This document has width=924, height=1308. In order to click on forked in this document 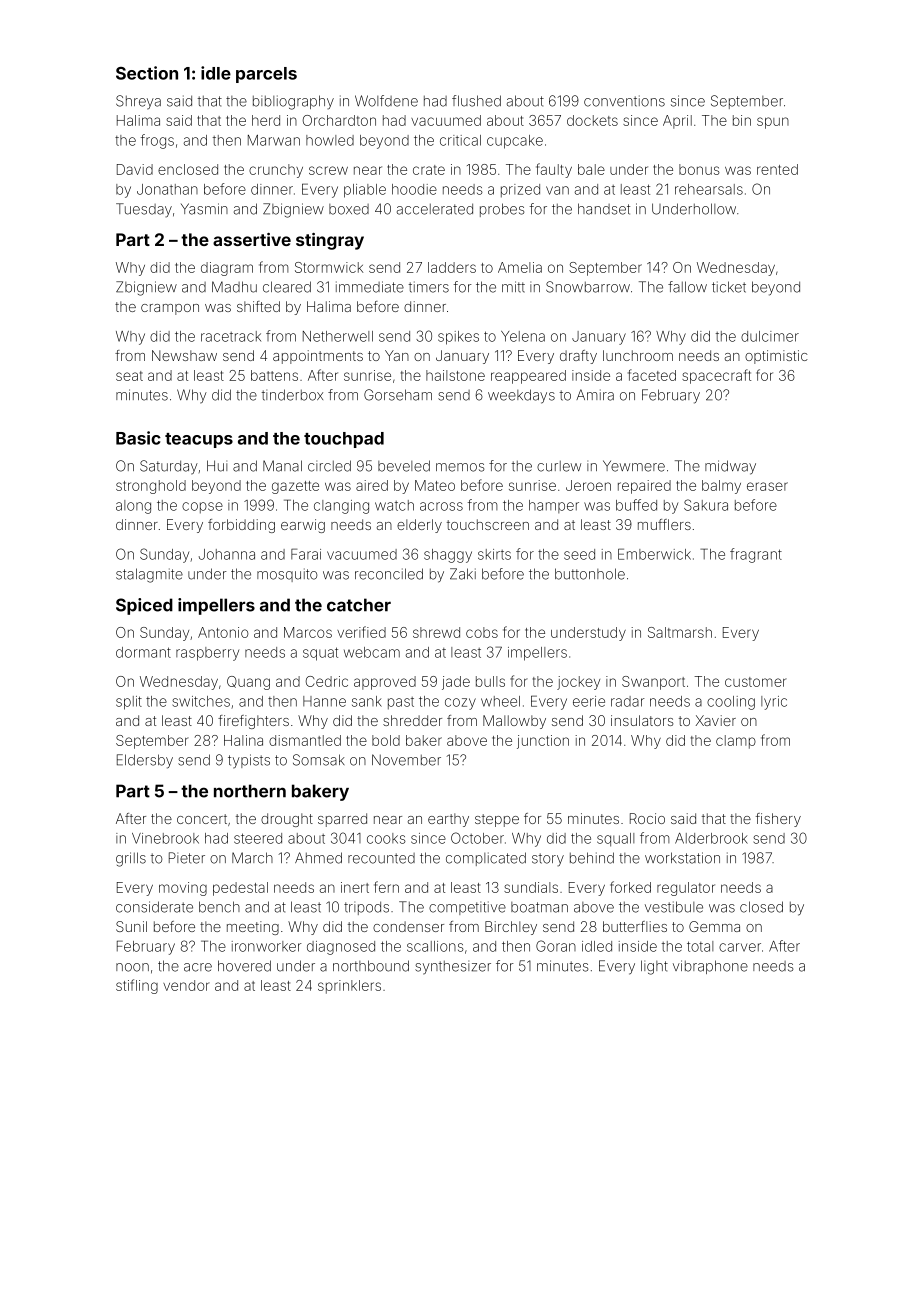, I will do `click(630, 887)`.
